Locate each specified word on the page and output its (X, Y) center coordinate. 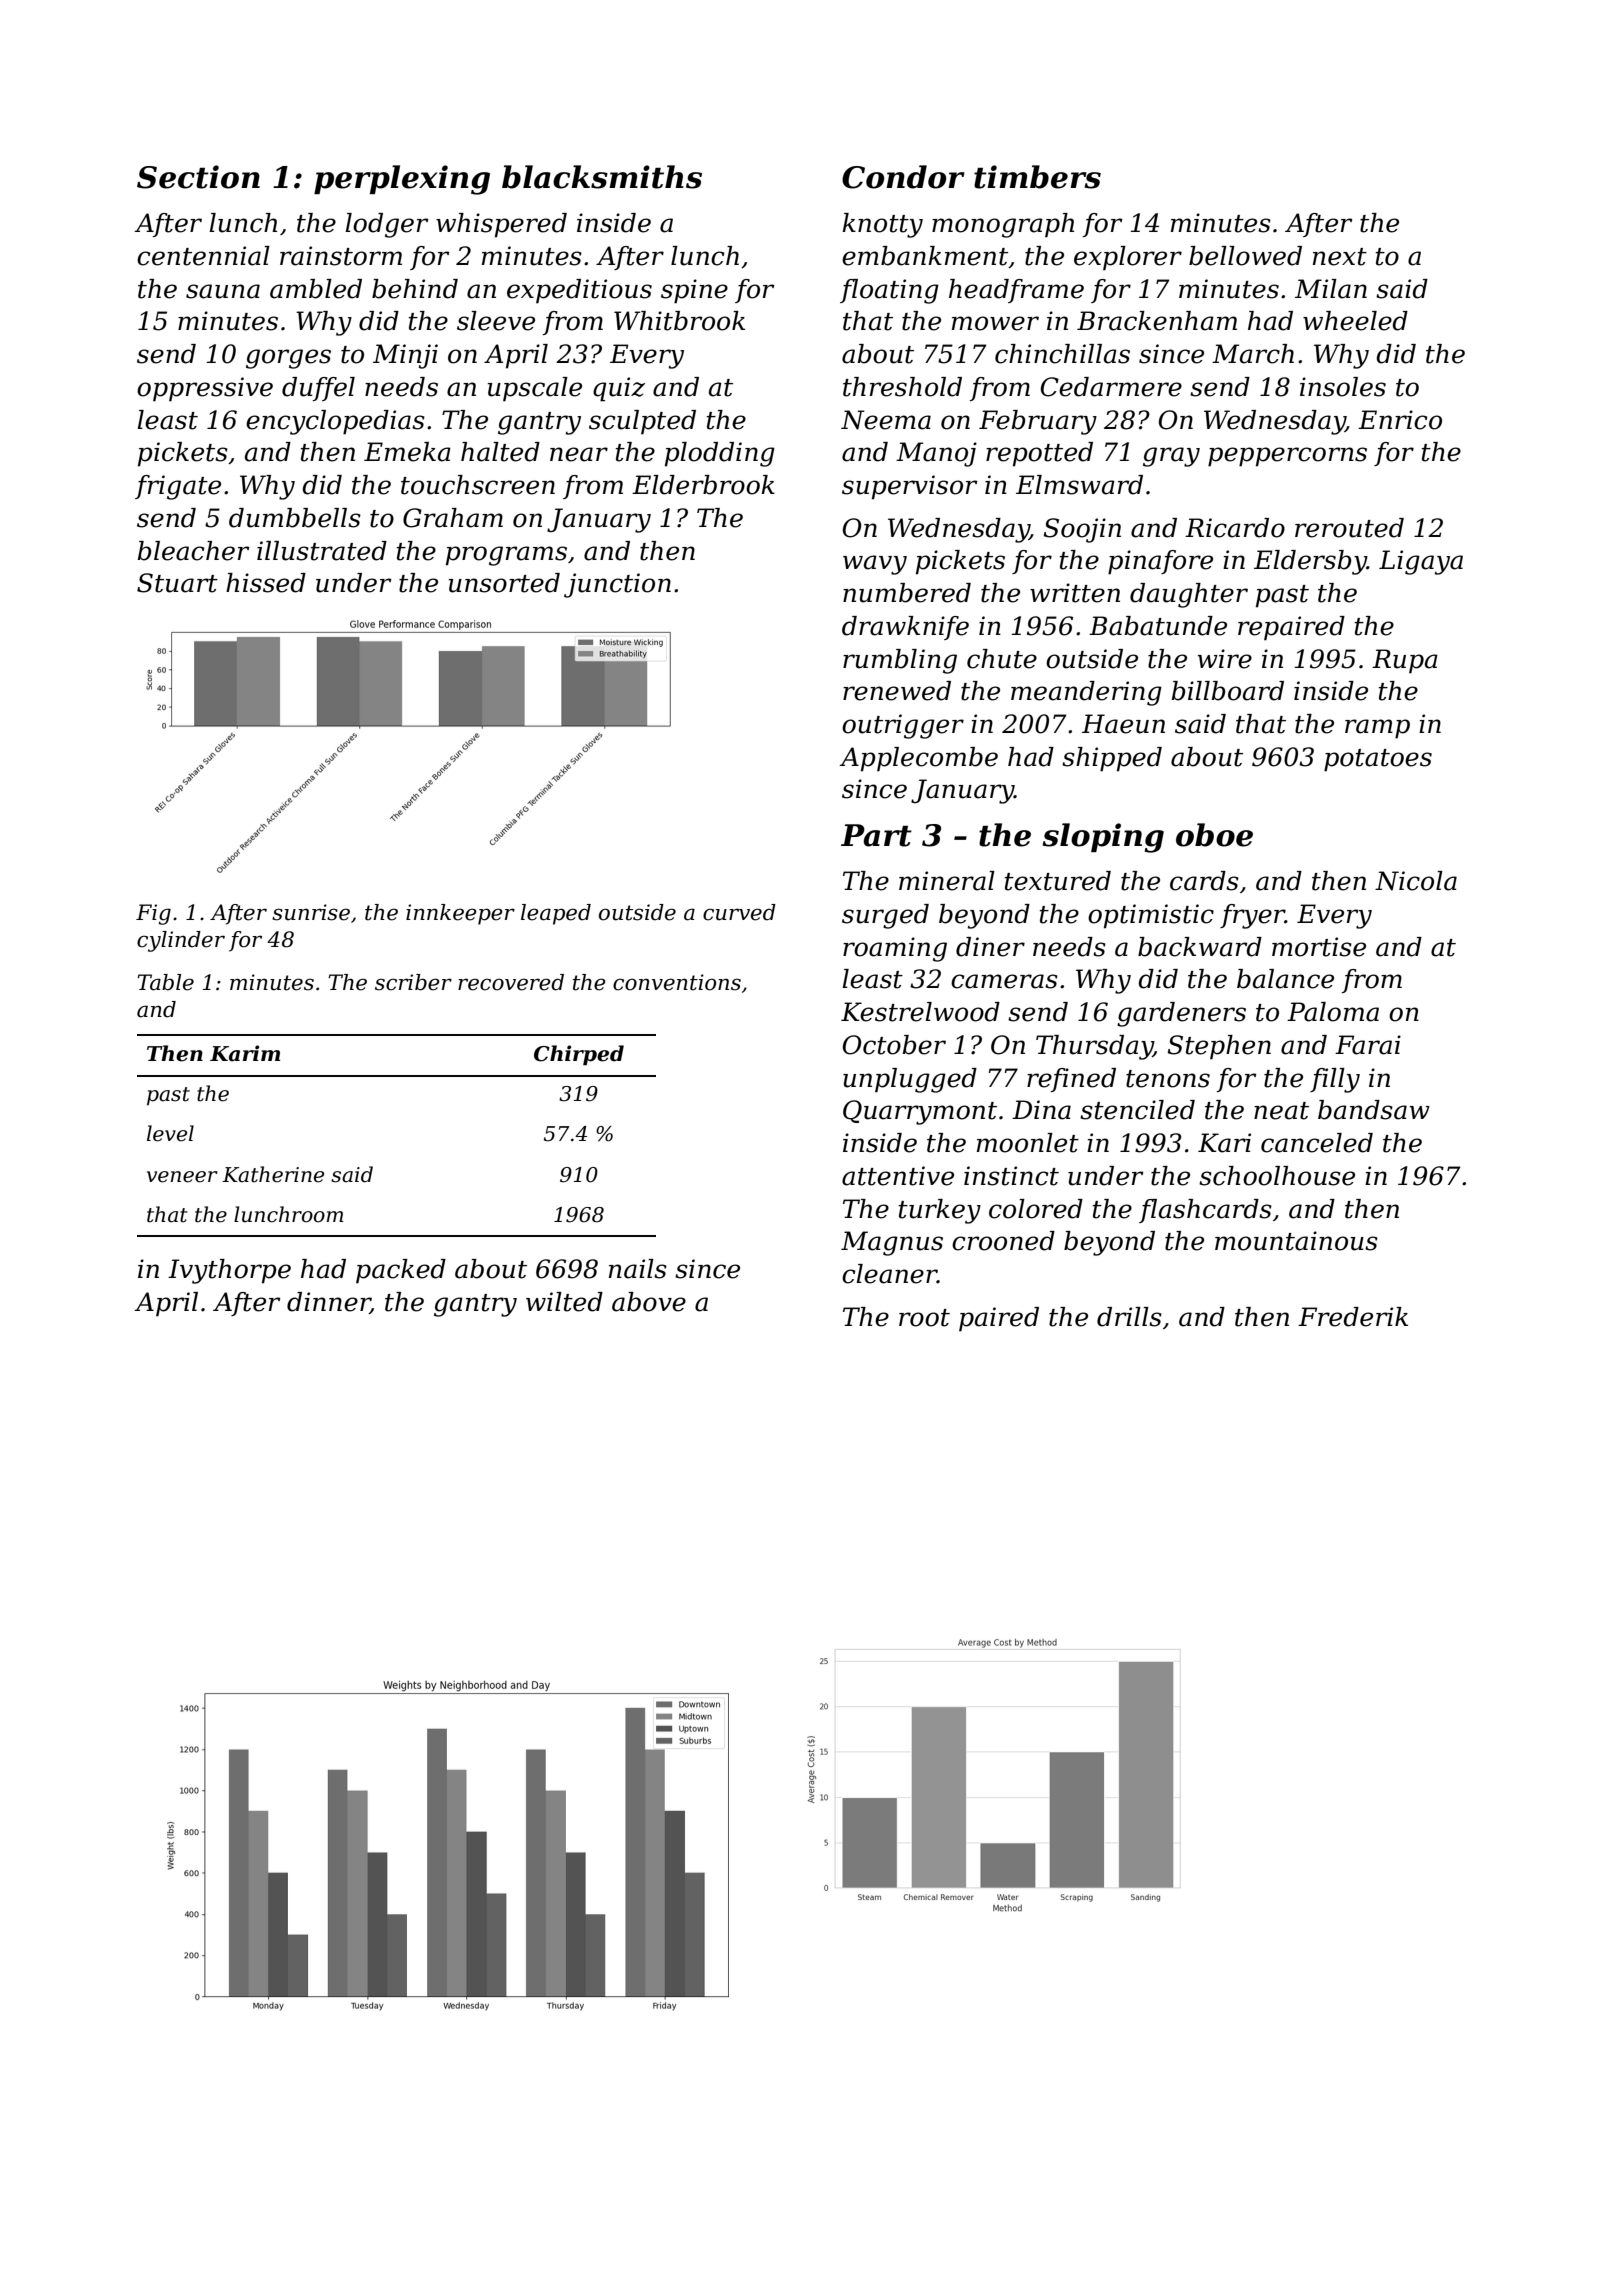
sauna (223, 291)
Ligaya (1421, 562)
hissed (266, 583)
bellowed (1245, 256)
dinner (328, 1303)
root (924, 1318)
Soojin (1082, 530)
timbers (1037, 177)
